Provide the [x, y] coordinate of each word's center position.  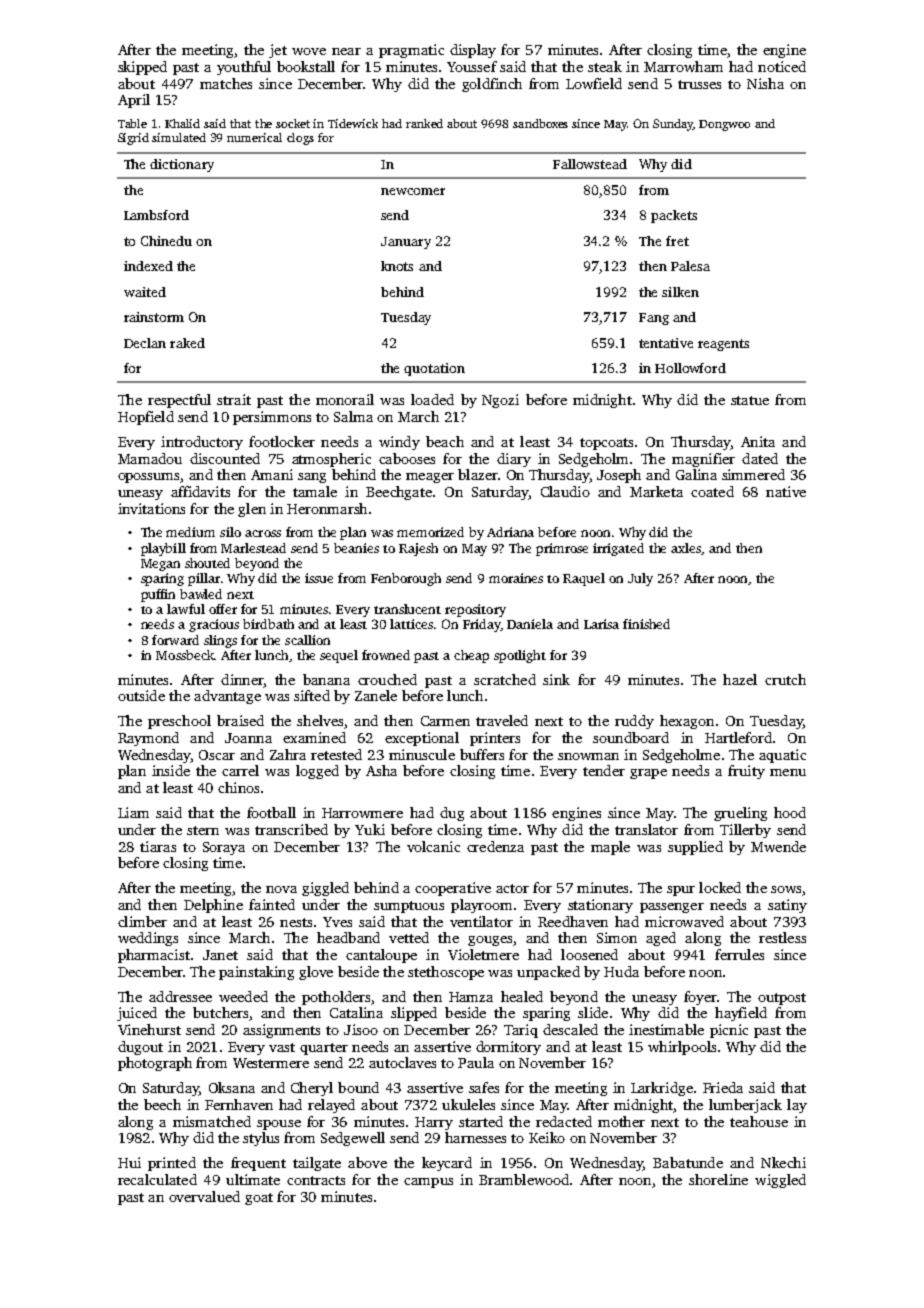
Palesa [690, 266]
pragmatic [411, 51]
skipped [142, 68]
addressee [180, 996]
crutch [785, 679]
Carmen [445, 721]
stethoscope [446, 973]
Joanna [248, 738]
